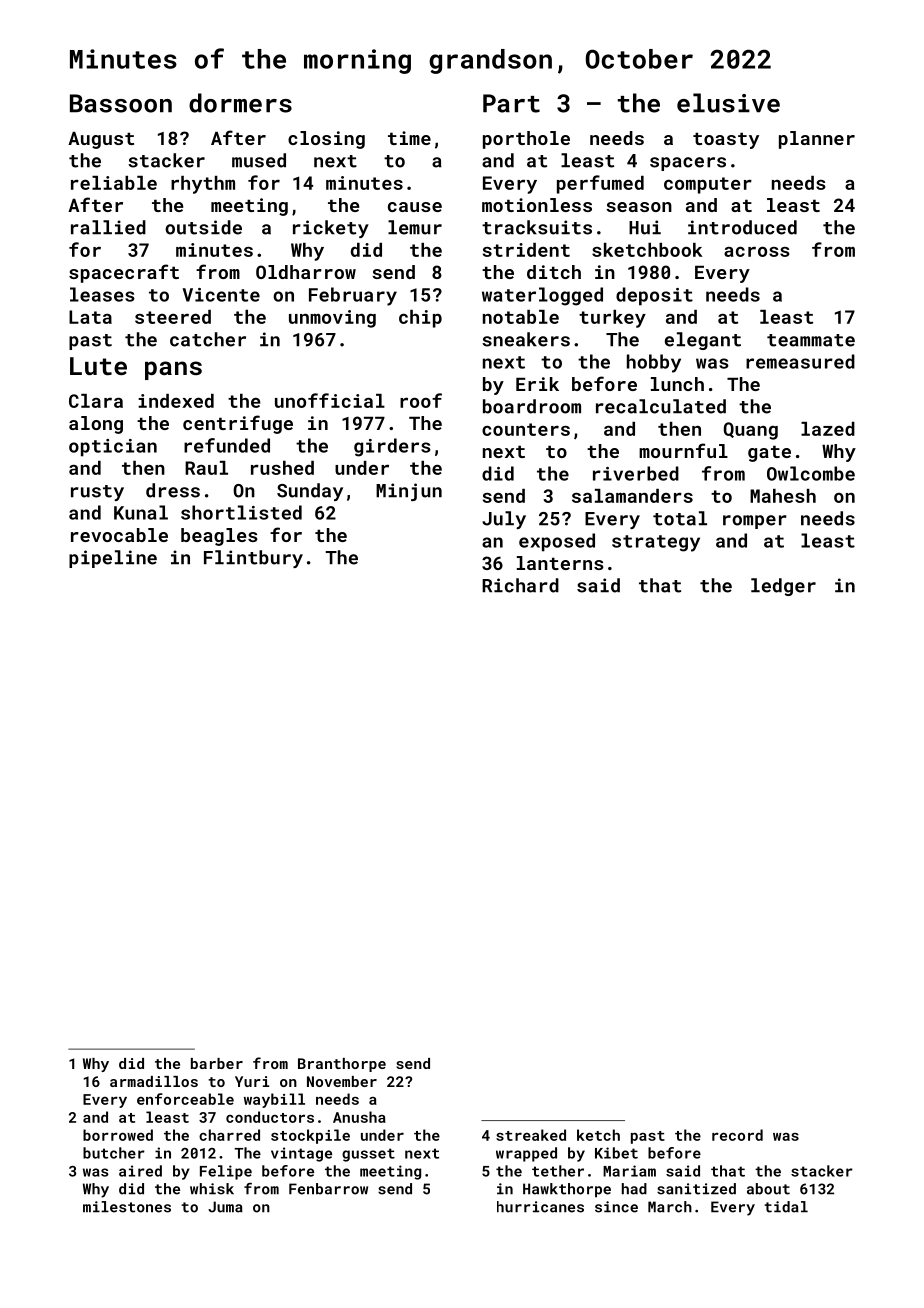 This document has height=1308, width=924. Describe the element at coordinates (520, 585) in the document. I see `Richard` at that location.
